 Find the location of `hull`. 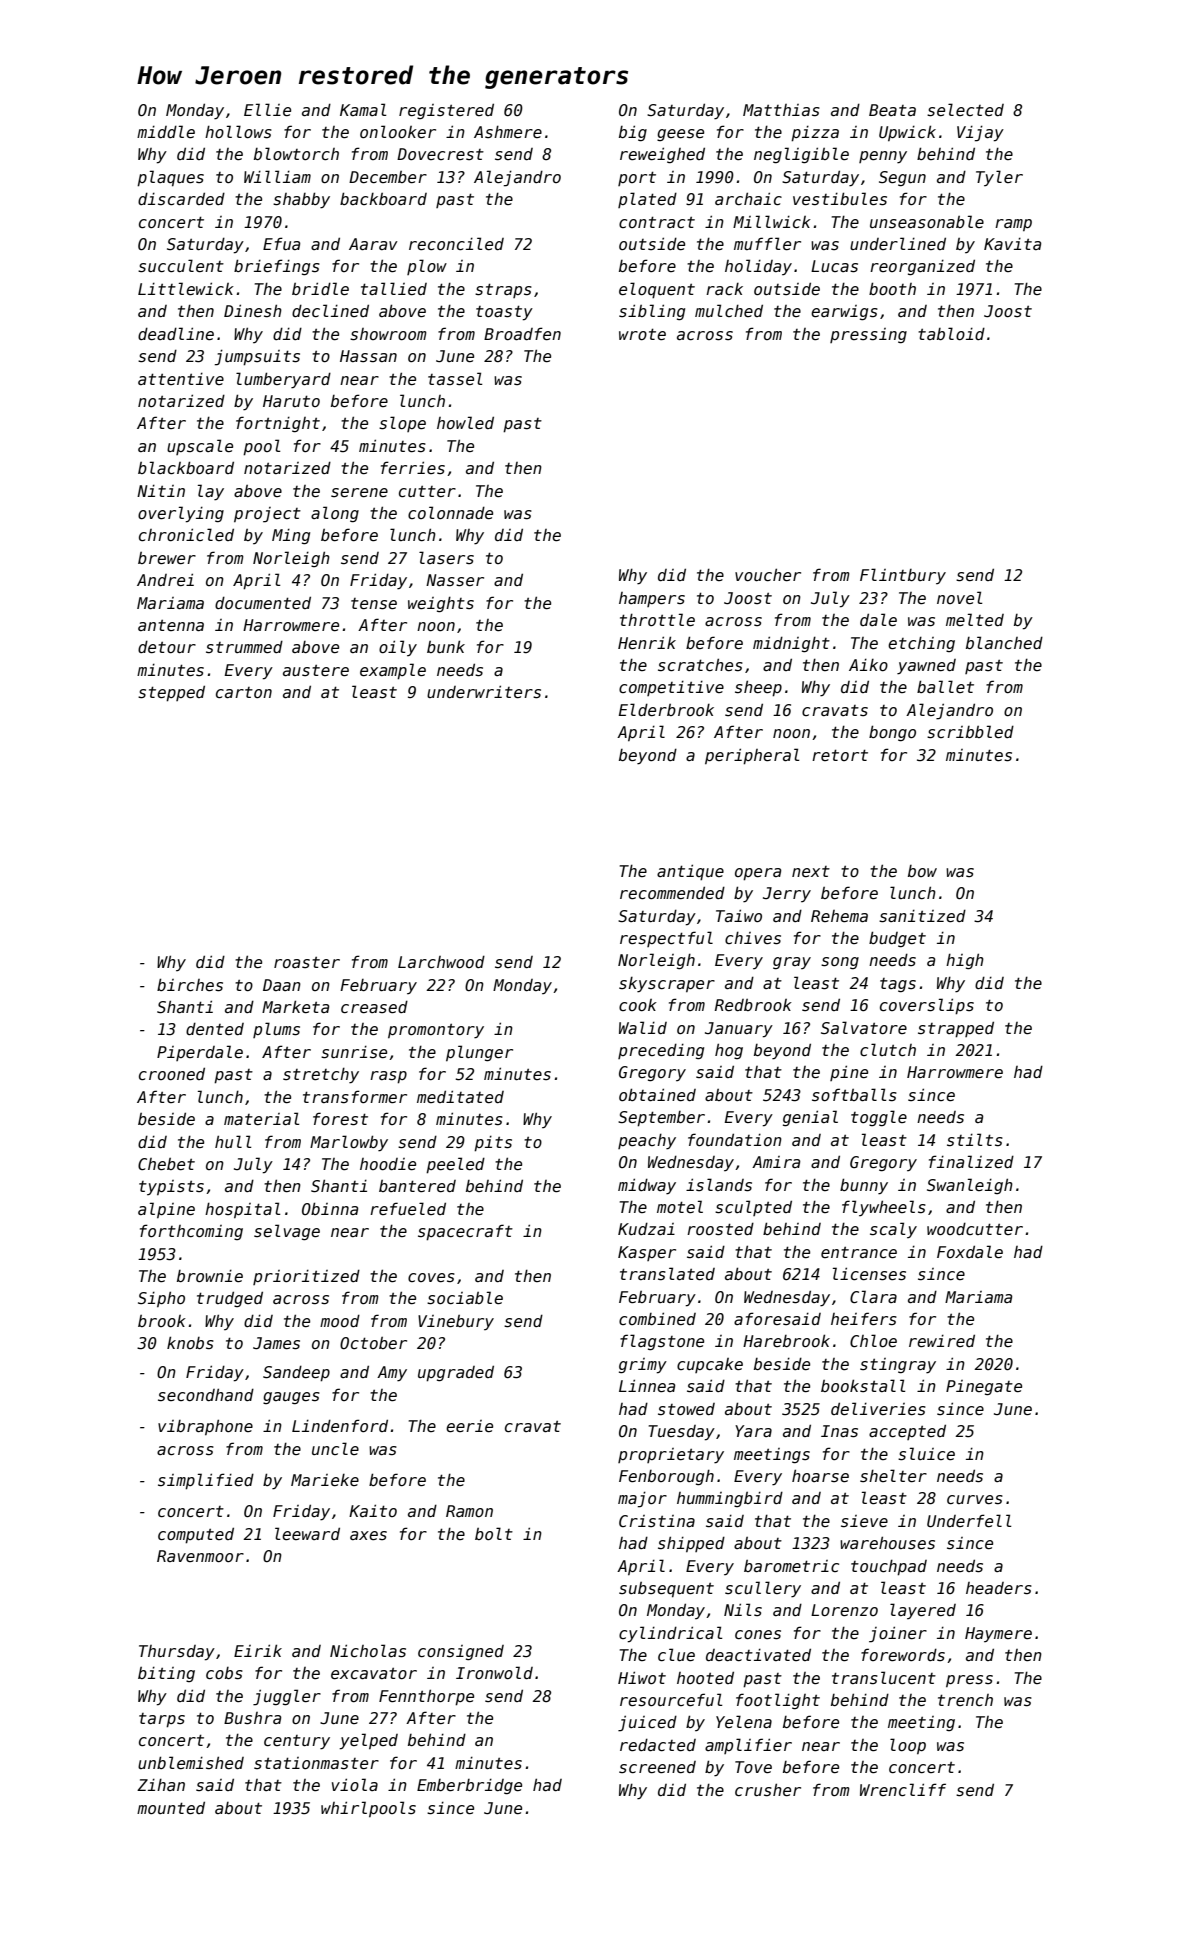

hull is located at coordinates (233, 1141).
